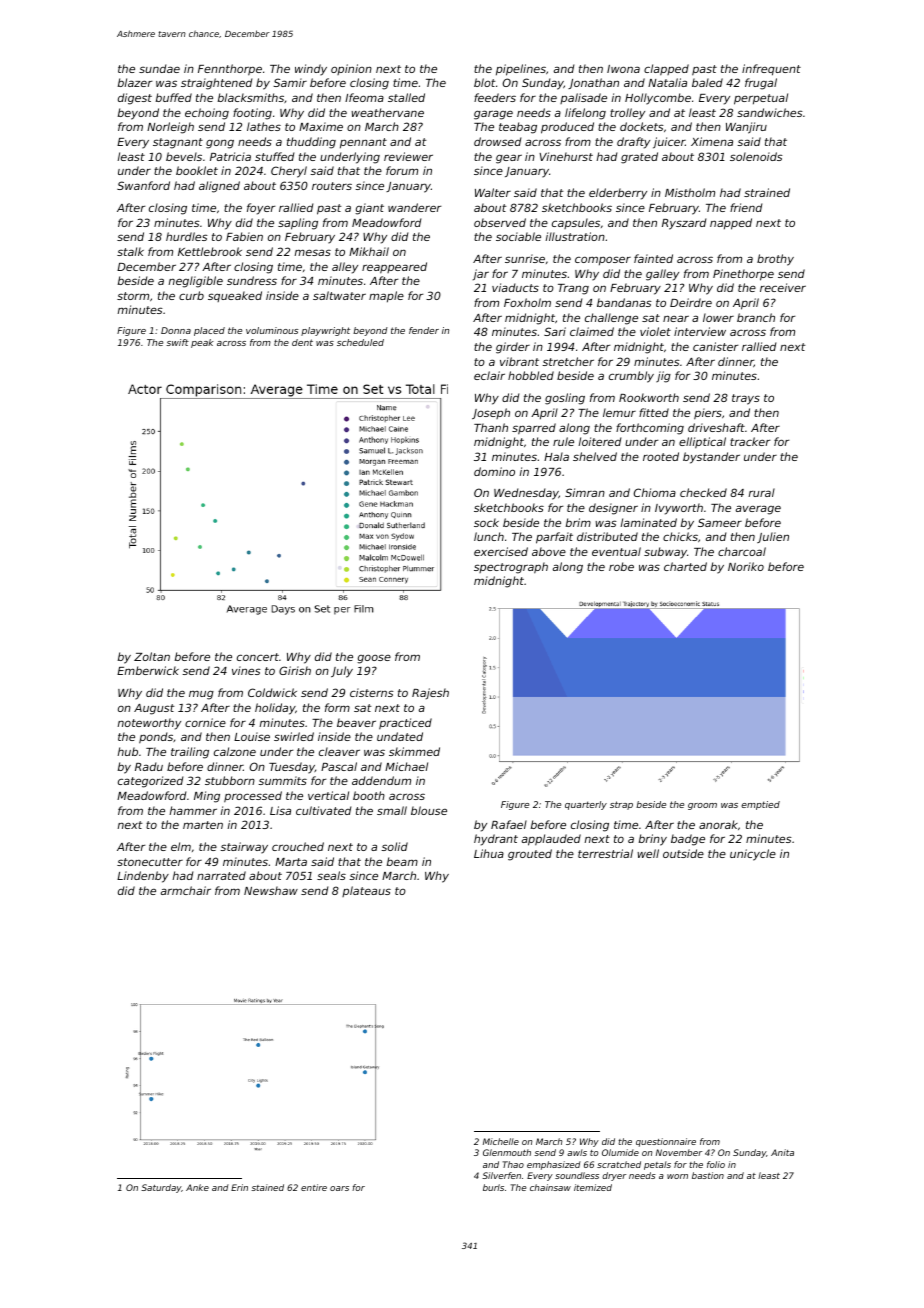 The height and width of the page is (1308, 924). I want to click on opinion, so click(351, 69).
